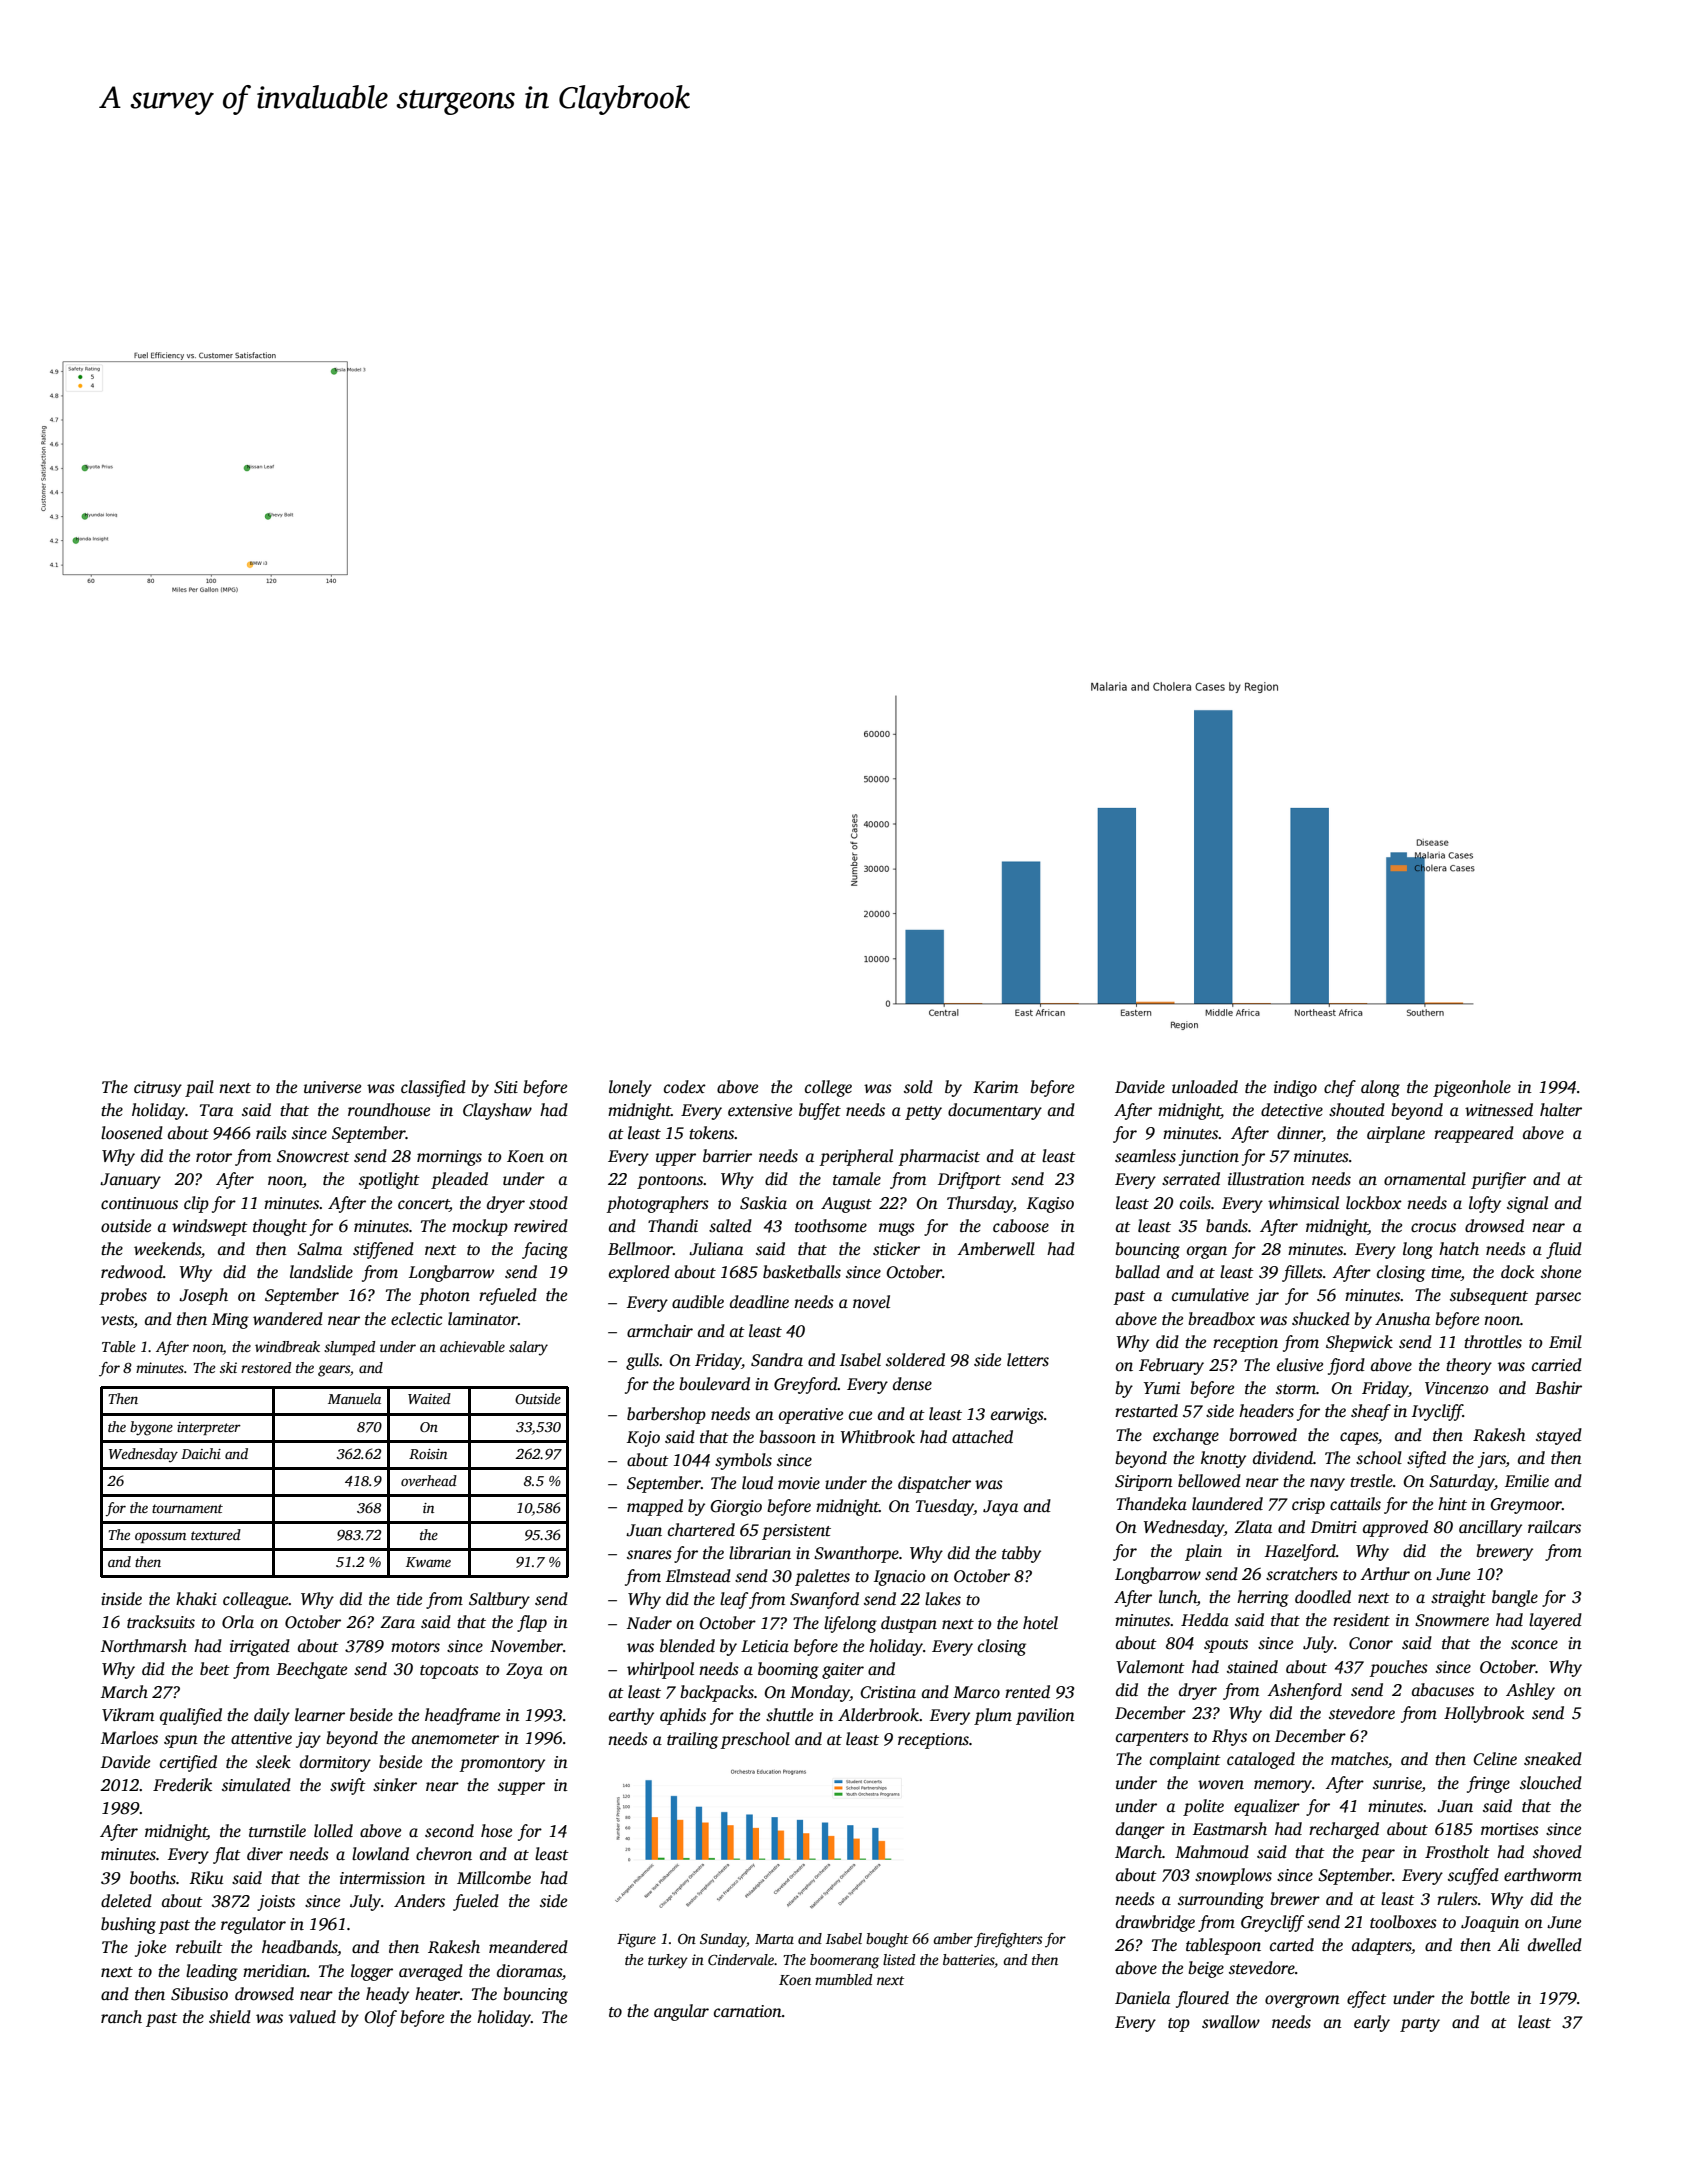 The image size is (1683, 2178). What do you see at coordinates (160, 1537) in the screenshot?
I see `opossum` at bounding box center [160, 1537].
